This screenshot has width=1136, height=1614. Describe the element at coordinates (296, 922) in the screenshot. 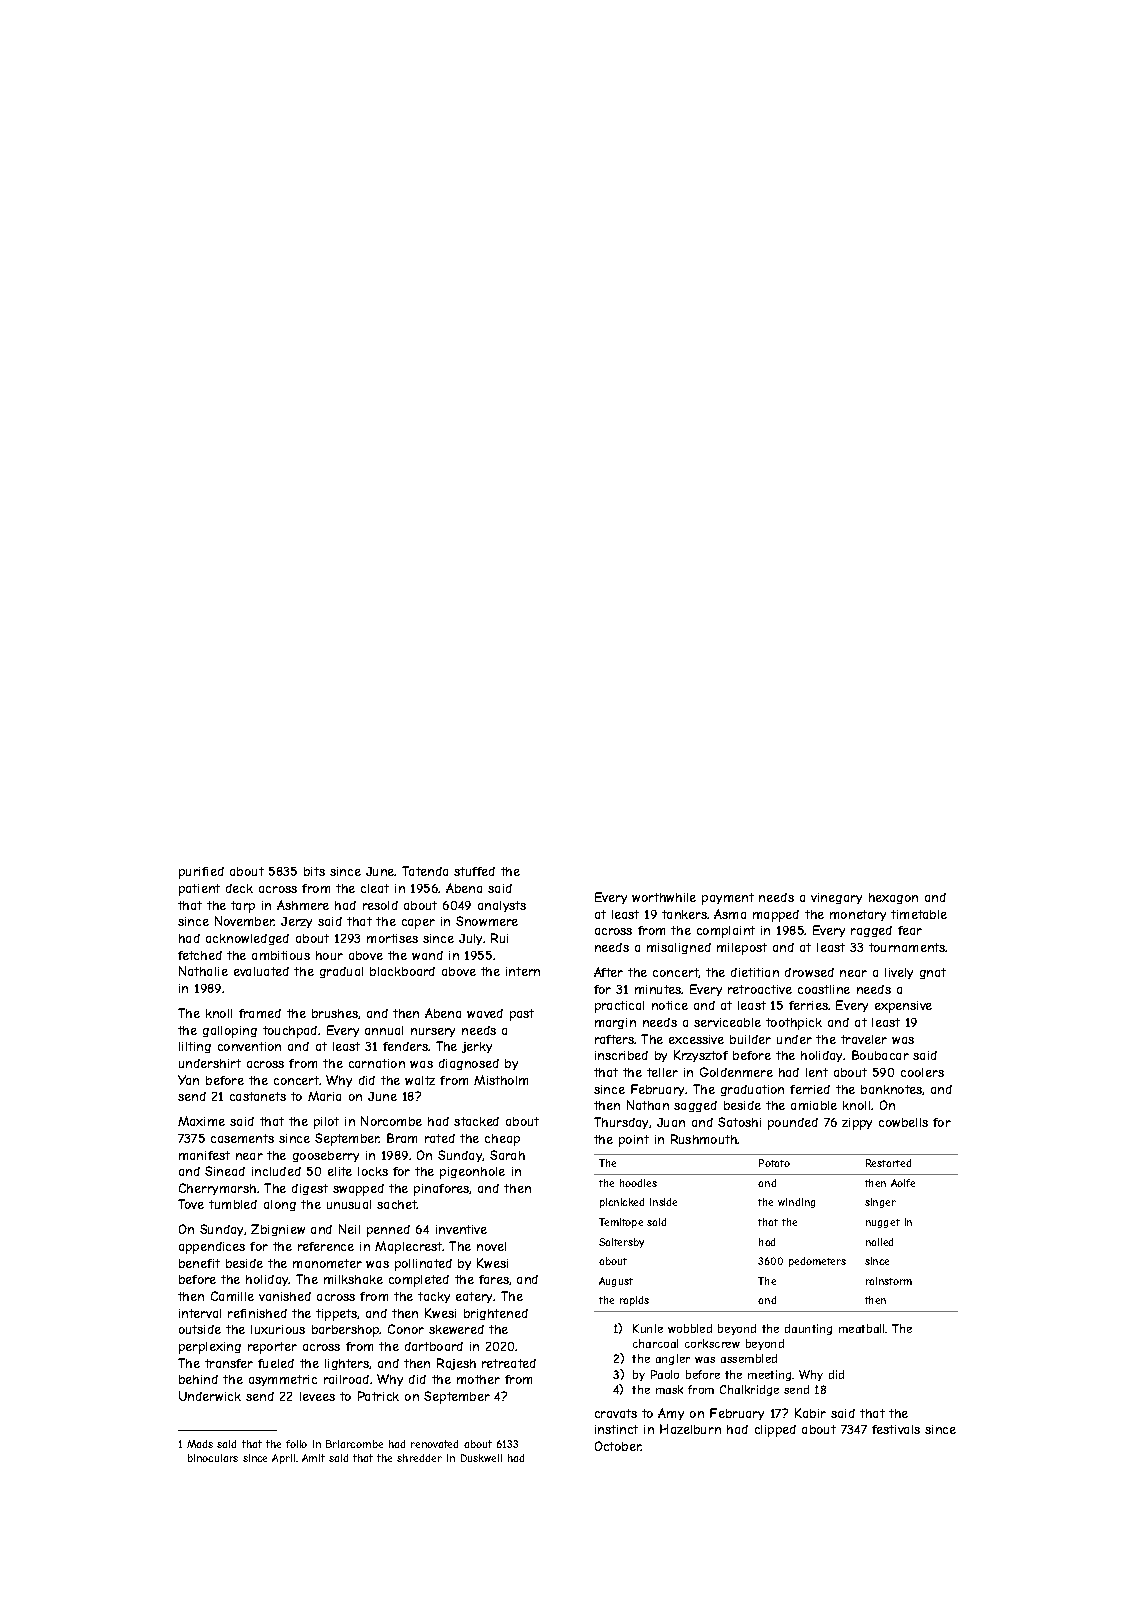

I see `Jerzy` at that location.
